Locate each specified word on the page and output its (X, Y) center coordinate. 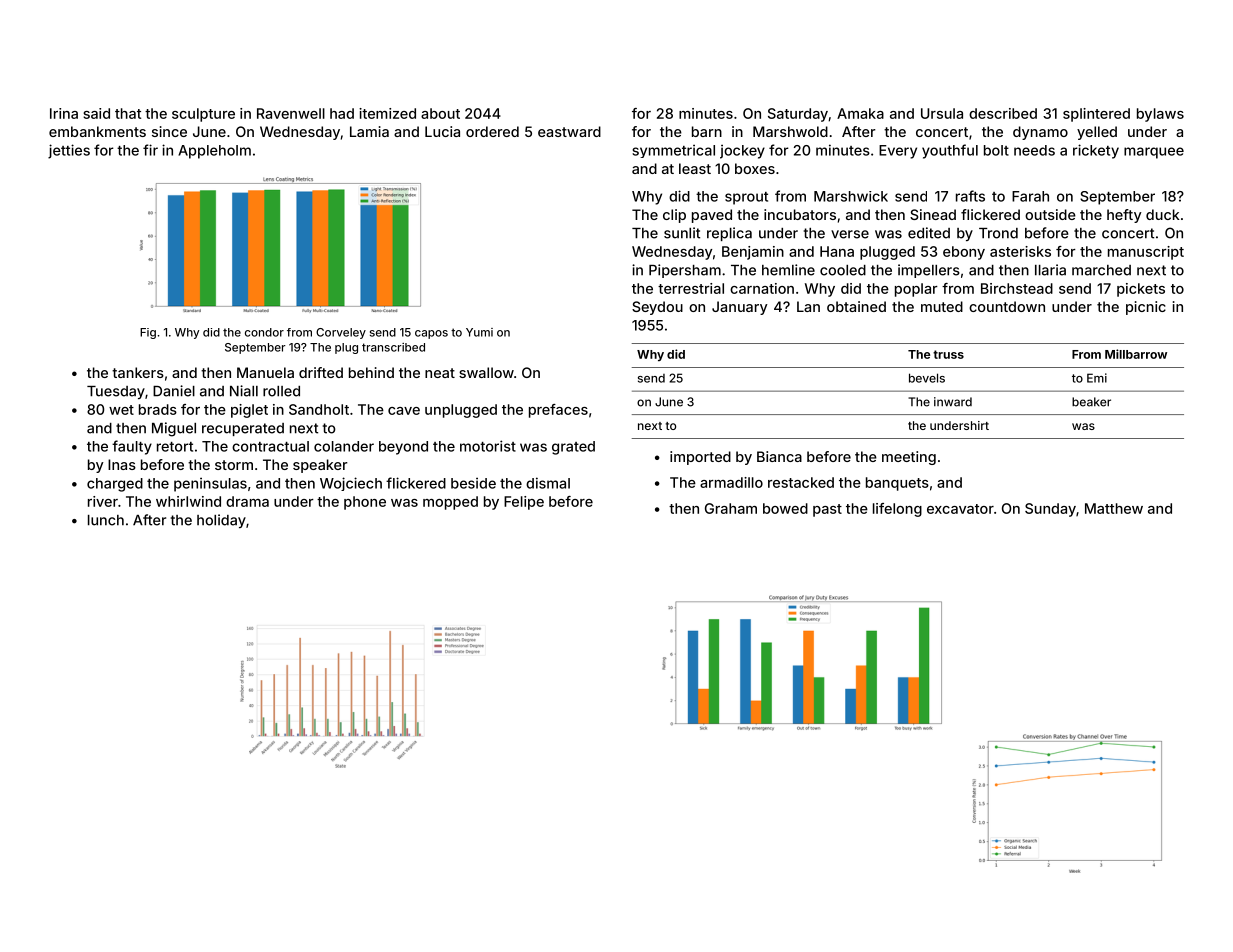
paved (712, 216)
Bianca (779, 456)
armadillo (731, 482)
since (169, 131)
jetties (69, 151)
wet (121, 410)
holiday (221, 521)
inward (953, 402)
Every (898, 152)
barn (707, 131)
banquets (897, 484)
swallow (486, 372)
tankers (138, 372)
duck (1163, 214)
